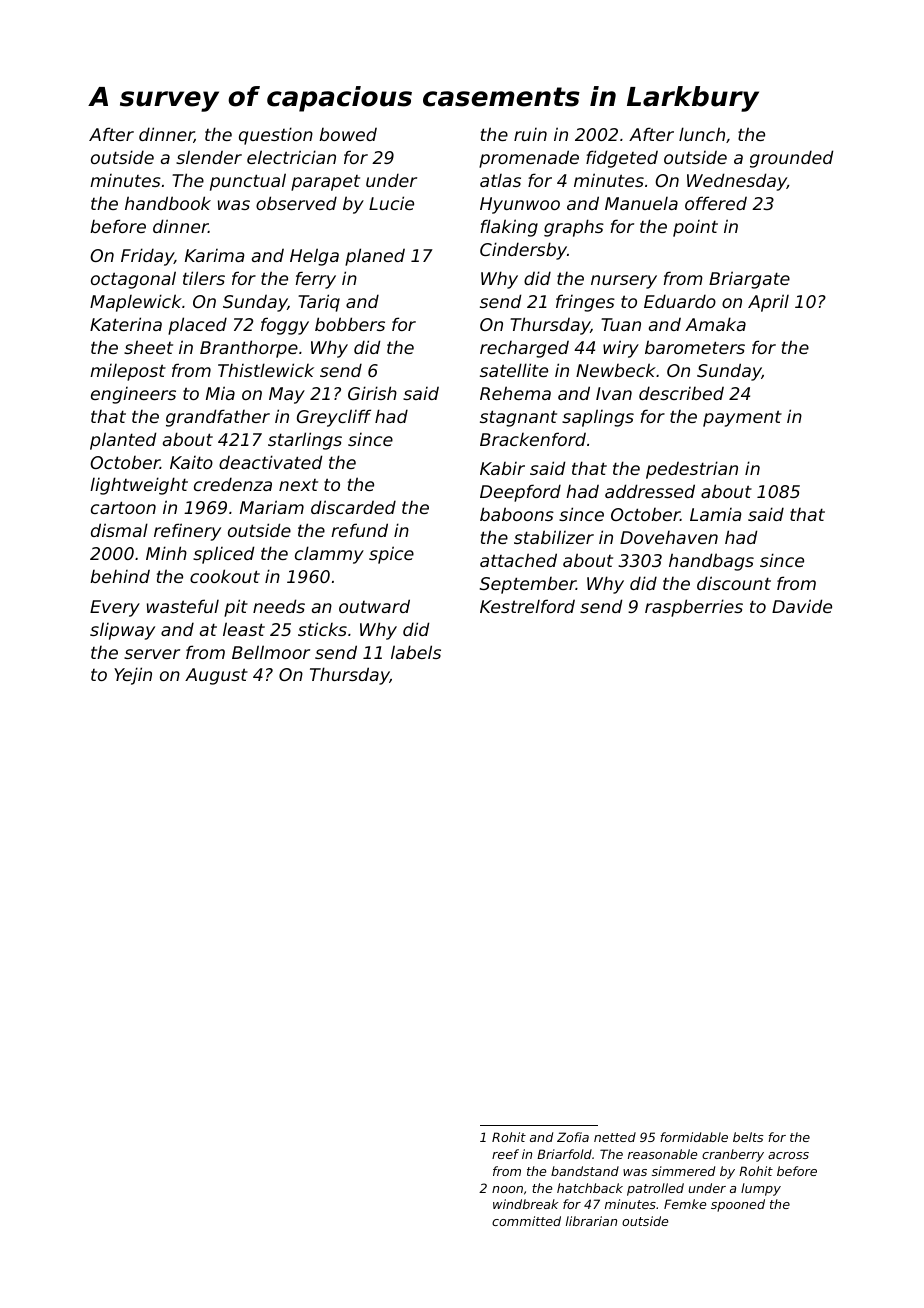 The width and height of the image is (924, 1308). Describe the element at coordinates (416, 652) in the image. I see `labels` at that location.
